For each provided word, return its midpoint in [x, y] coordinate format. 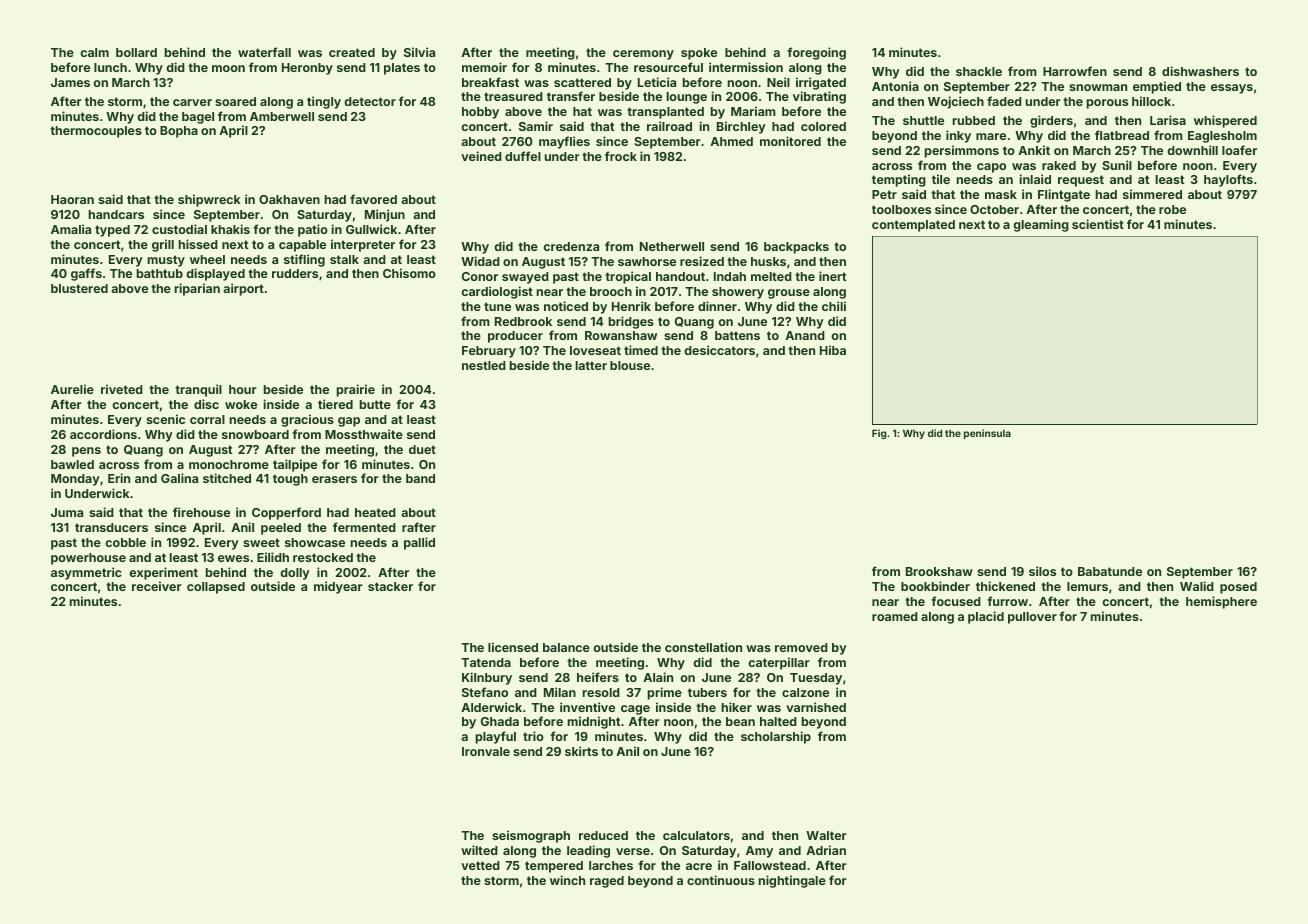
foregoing [816, 53]
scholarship [776, 737]
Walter [826, 835]
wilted [479, 850]
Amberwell [282, 116]
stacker [390, 586]
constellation [703, 647]
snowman [1098, 87]
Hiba [833, 350]
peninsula [987, 434]
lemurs [1087, 586]
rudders [295, 273]
